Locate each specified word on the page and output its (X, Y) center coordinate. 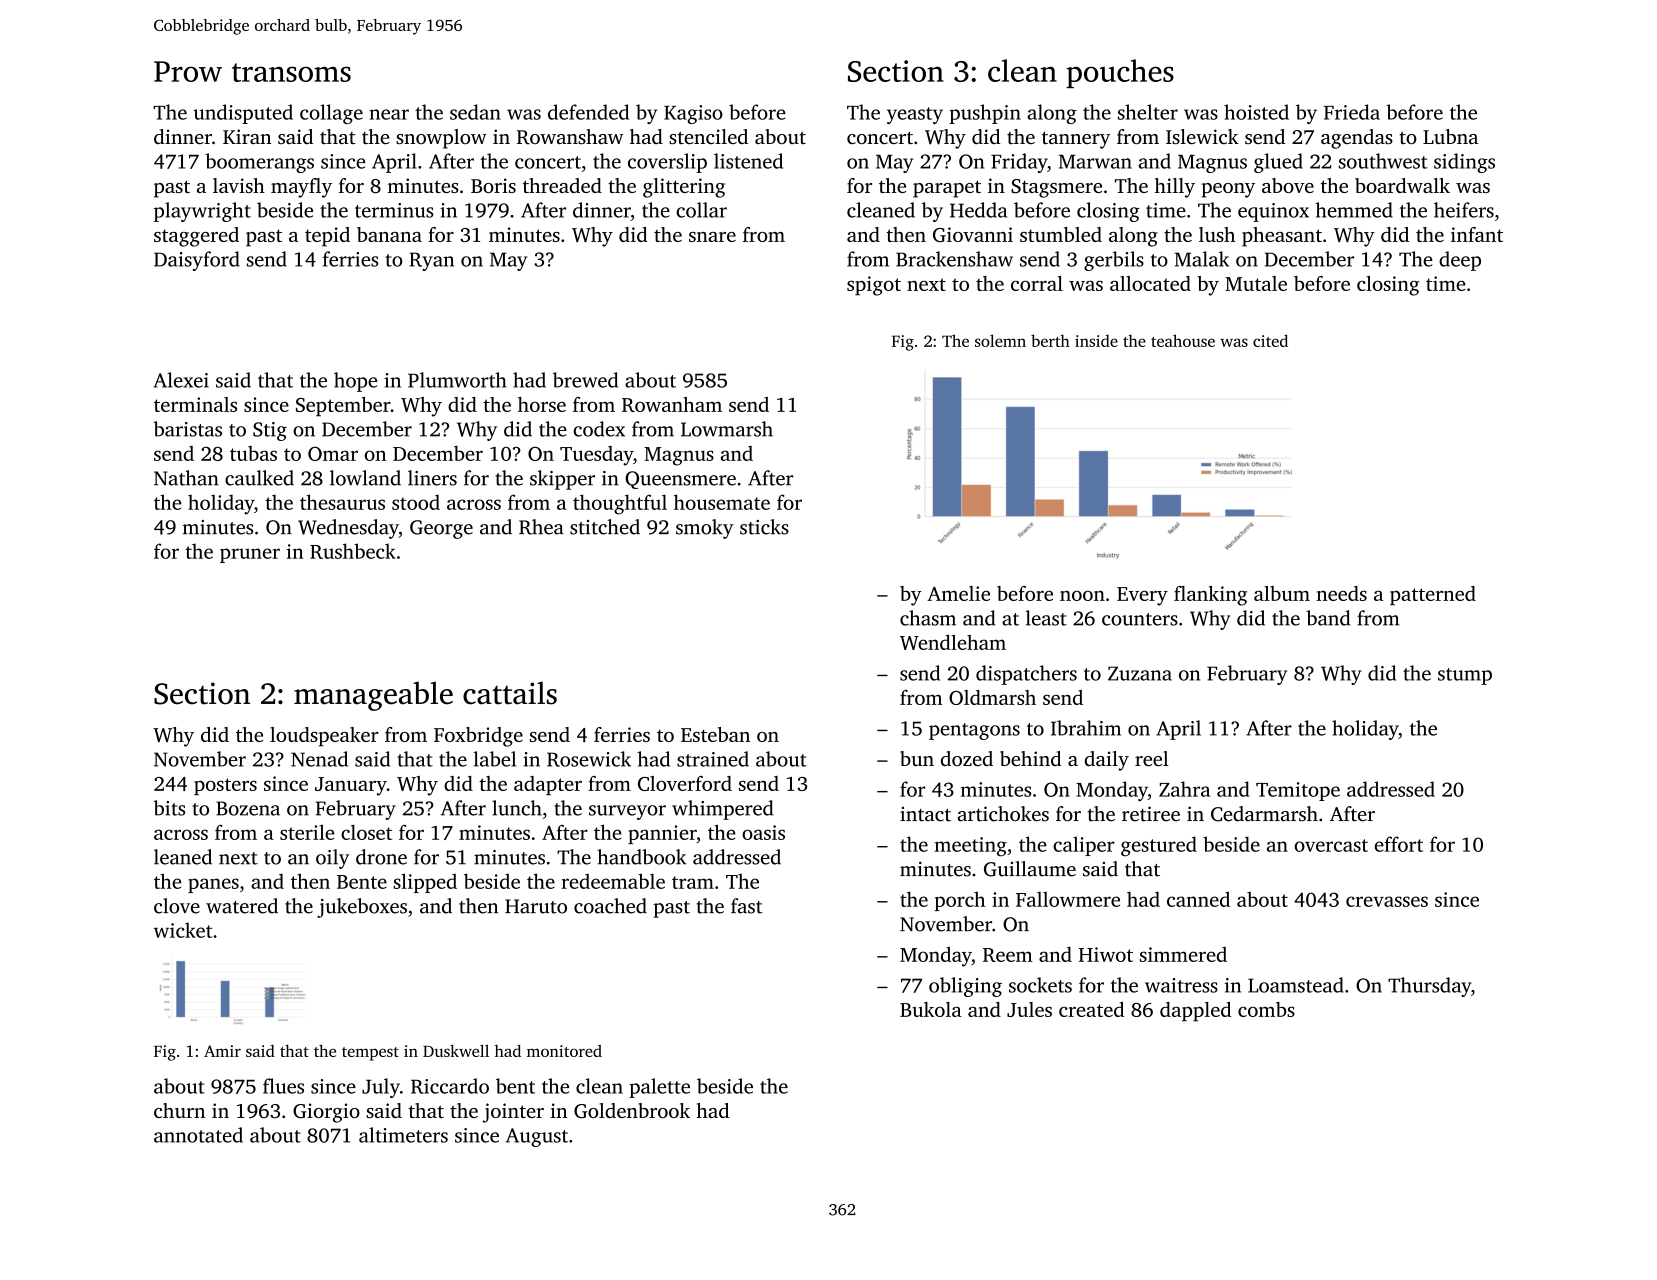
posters (225, 787)
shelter (1148, 112)
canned (1198, 899)
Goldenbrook (632, 1111)
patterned (1433, 596)
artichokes (1003, 814)
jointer (513, 1113)
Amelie (958, 593)
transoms (291, 72)
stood (416, 502)
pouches (1120, 73)
